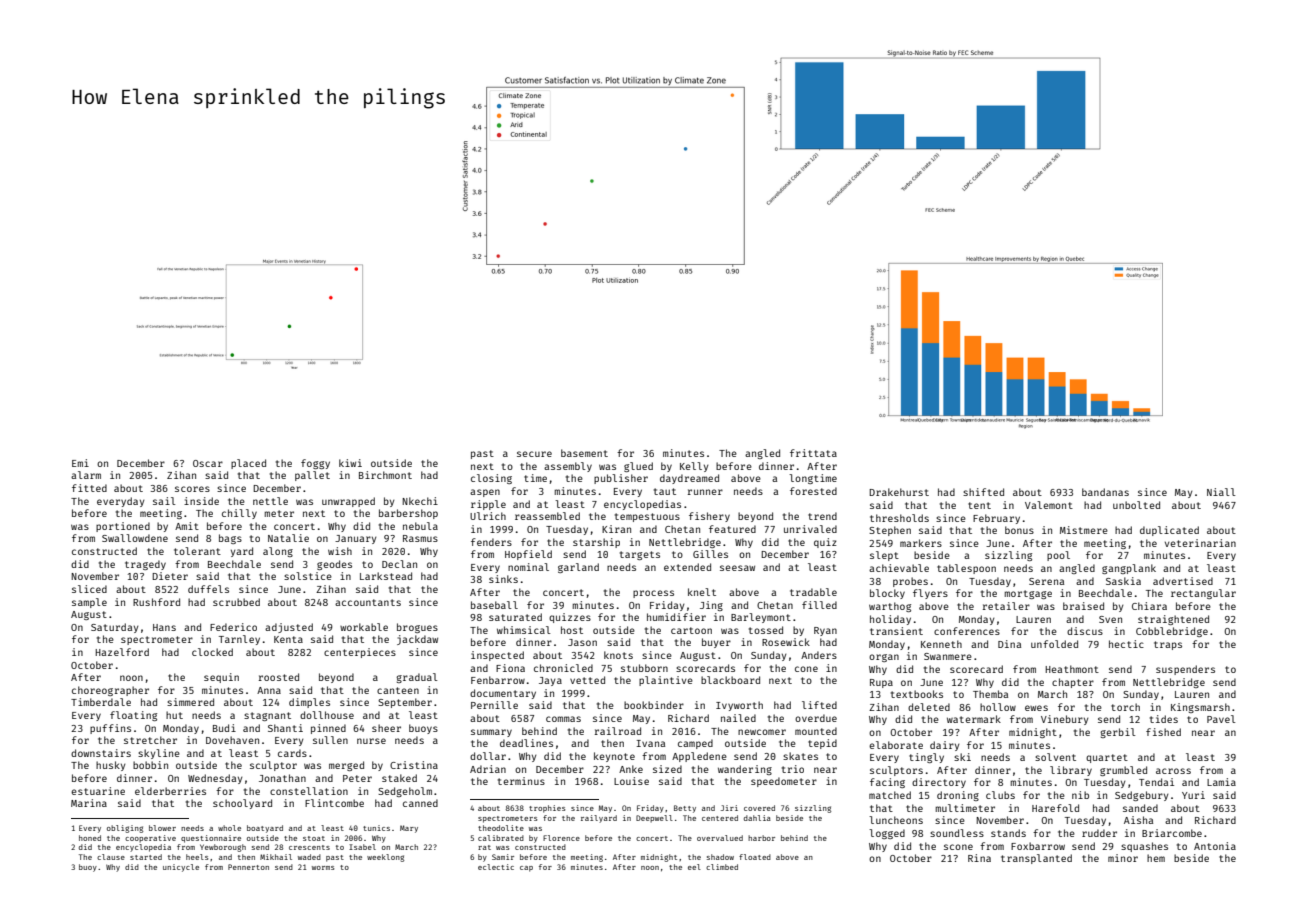  What do you see at coordinates (1073, 683) in the image?
I see `chapter` at bounding box center [1073, 683].
